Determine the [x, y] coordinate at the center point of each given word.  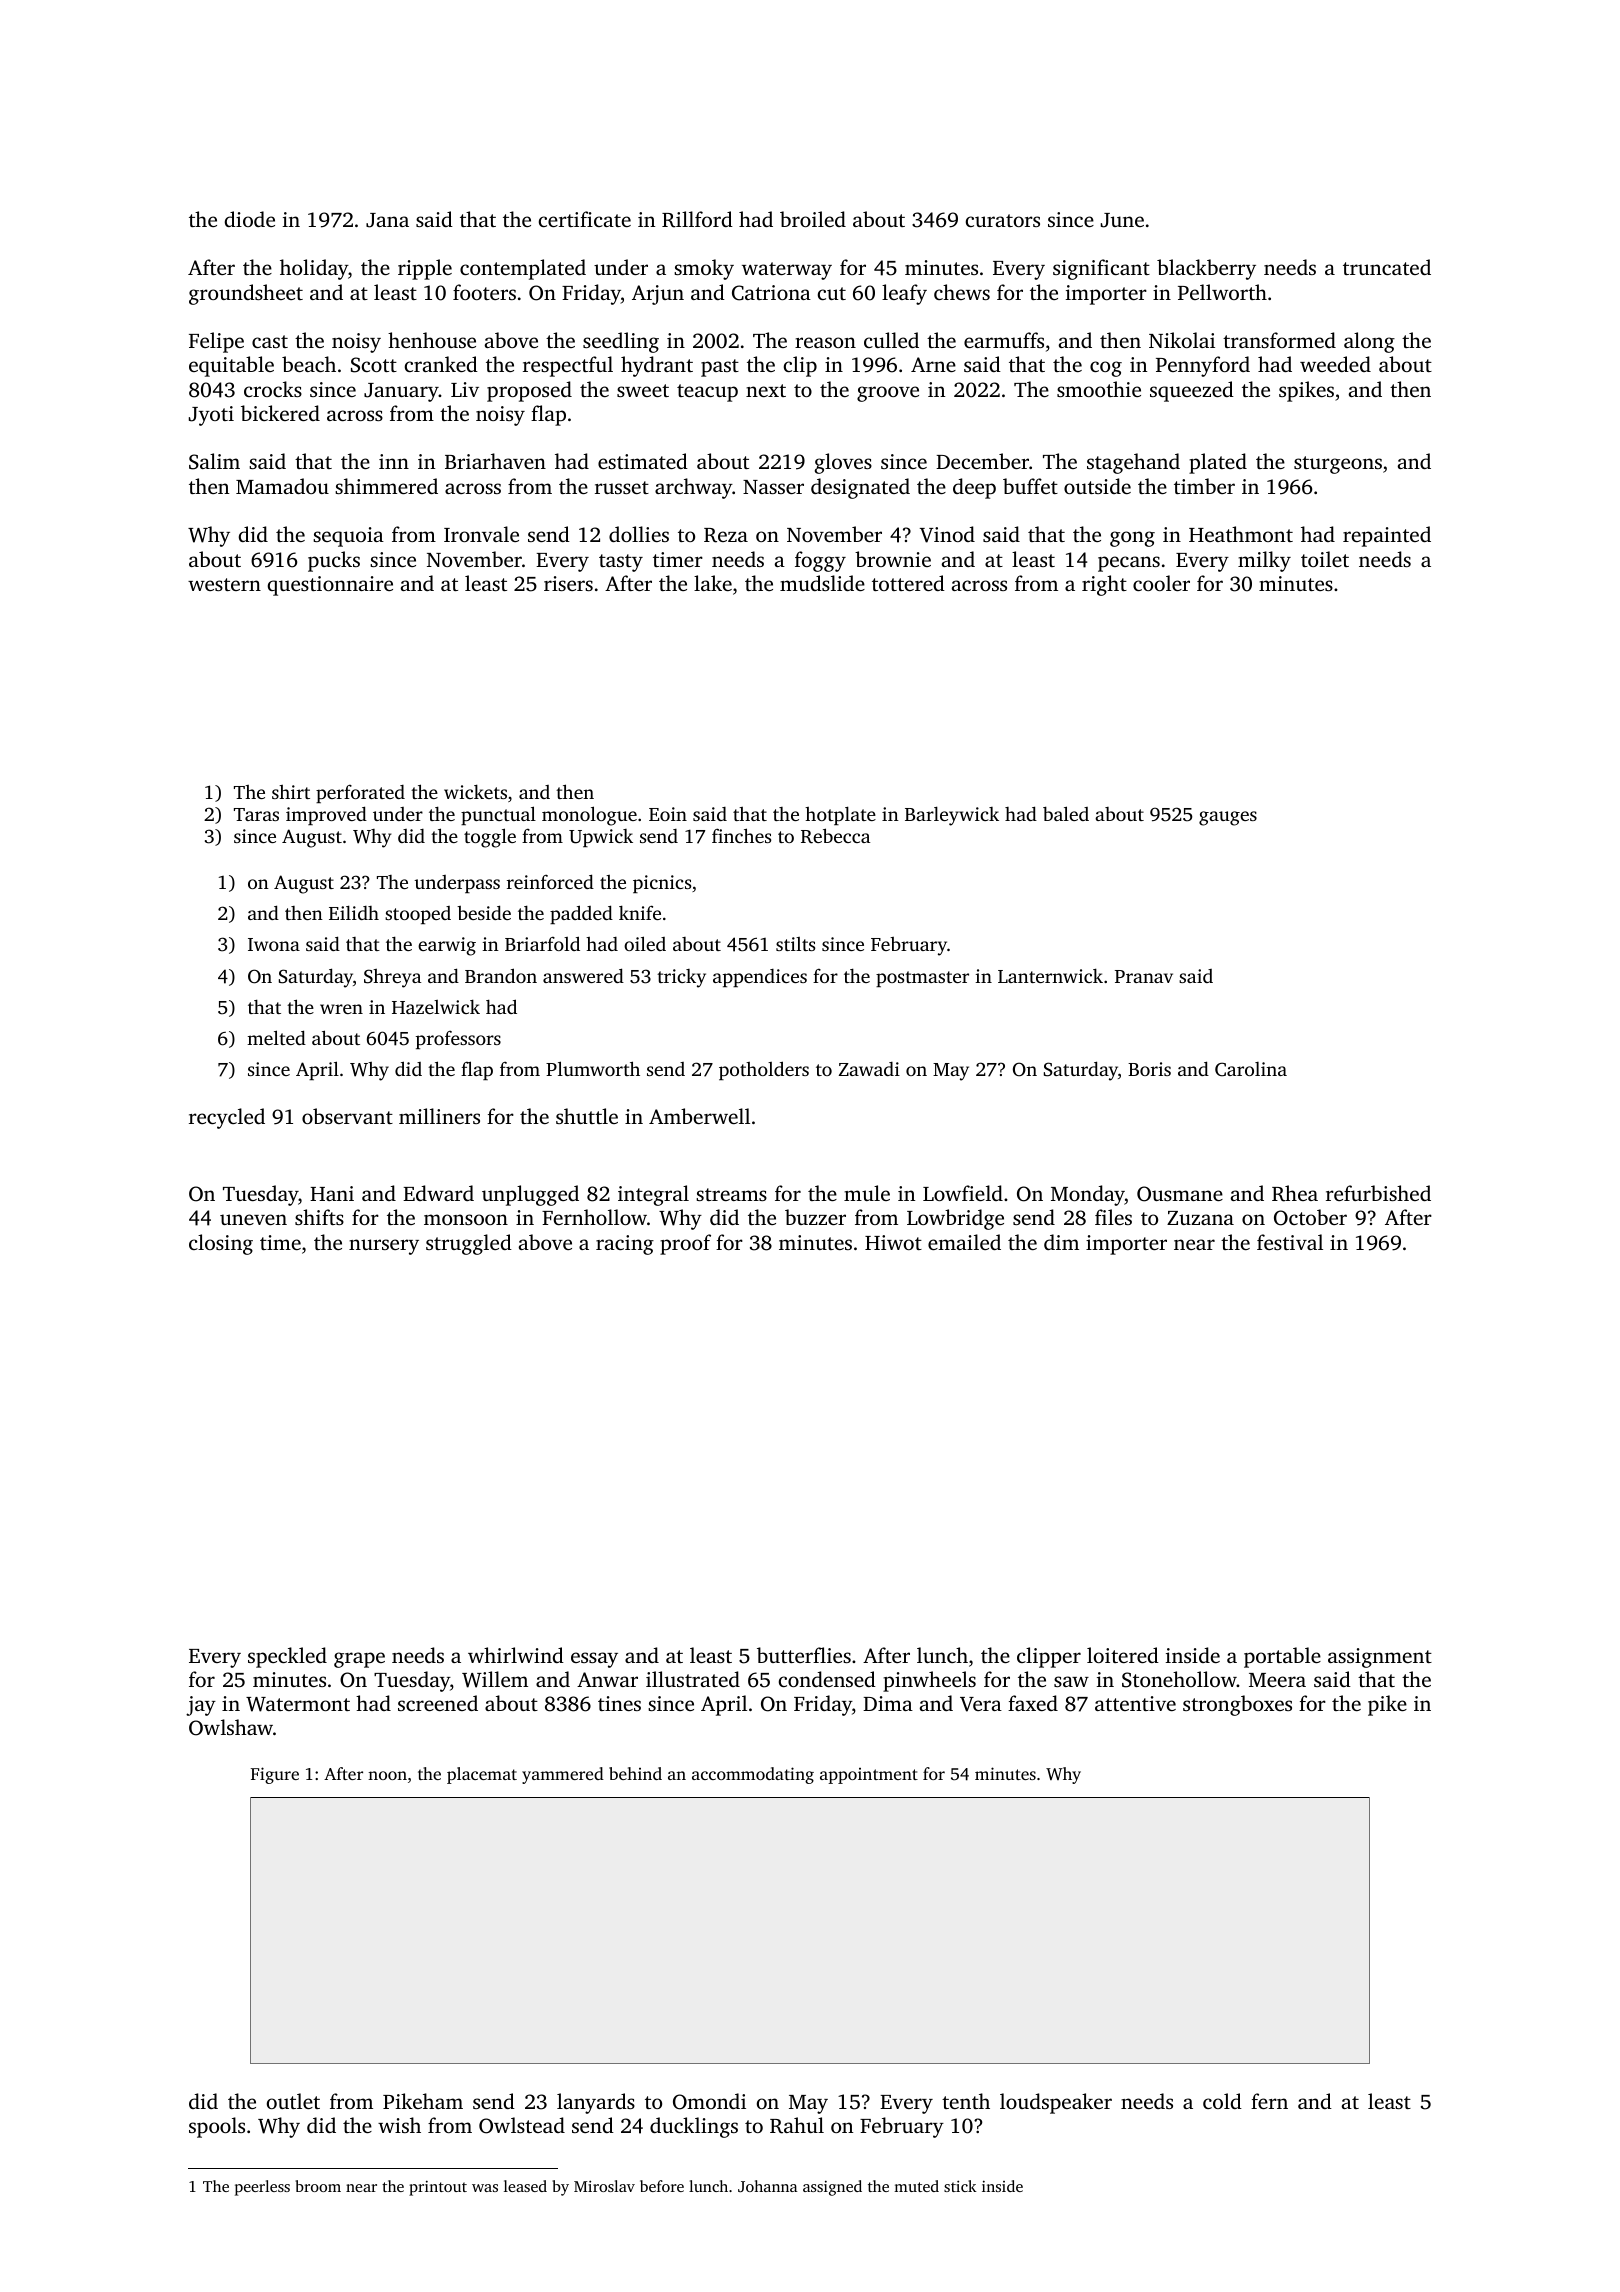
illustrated [693, 1679]
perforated [360, 794]
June [1122, 220]
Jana [387, 220]
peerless [262, 2188]
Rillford [697, 219]
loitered [1123, 1655]
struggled [469, 1244]
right [1104, 585]
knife [640, 912]
